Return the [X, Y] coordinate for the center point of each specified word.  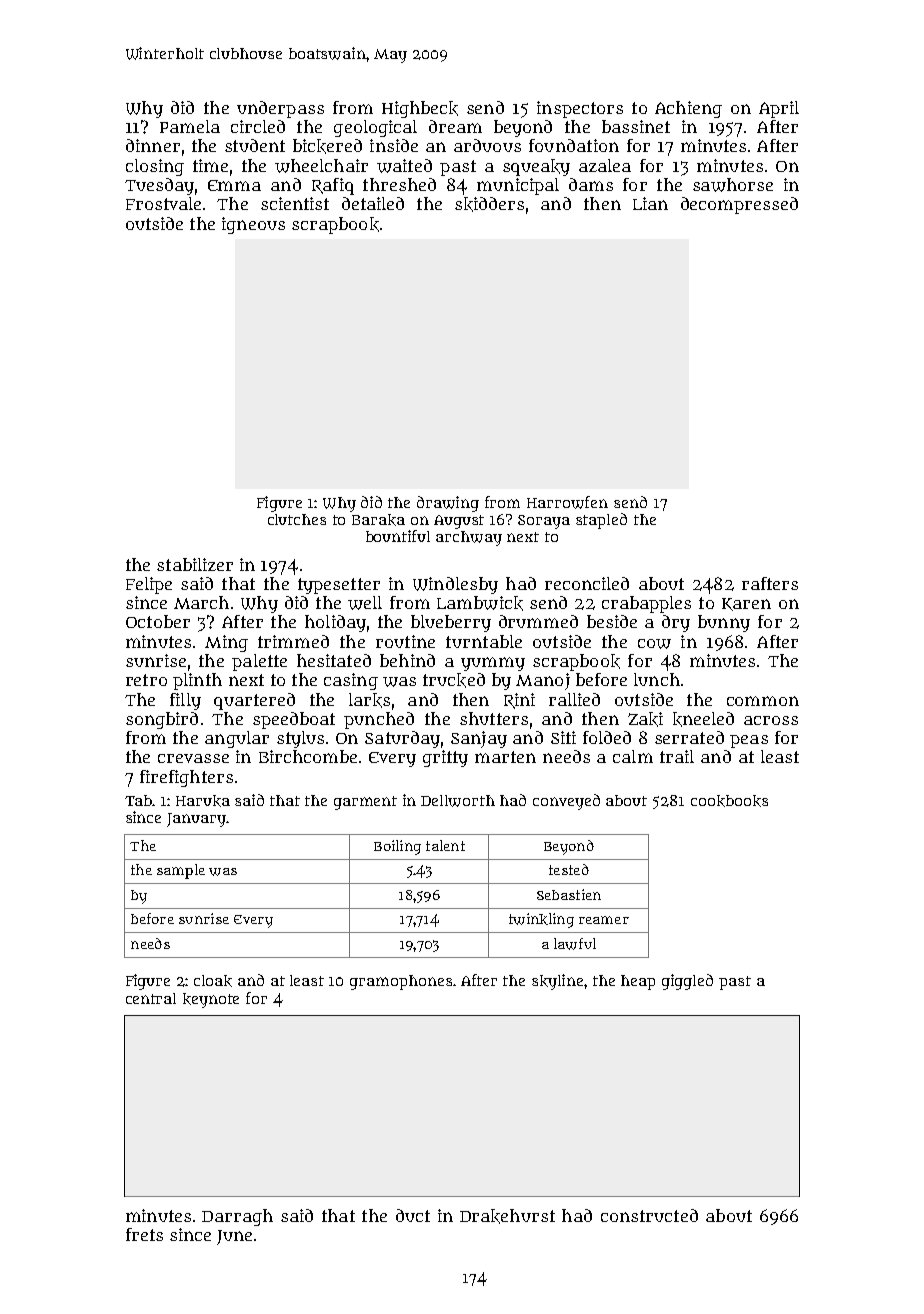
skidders [489, 204]
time [210, 165]
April [779, 109]
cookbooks [729, 801]
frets [144, 1234]
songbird [162, 720]
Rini [519, 701]
